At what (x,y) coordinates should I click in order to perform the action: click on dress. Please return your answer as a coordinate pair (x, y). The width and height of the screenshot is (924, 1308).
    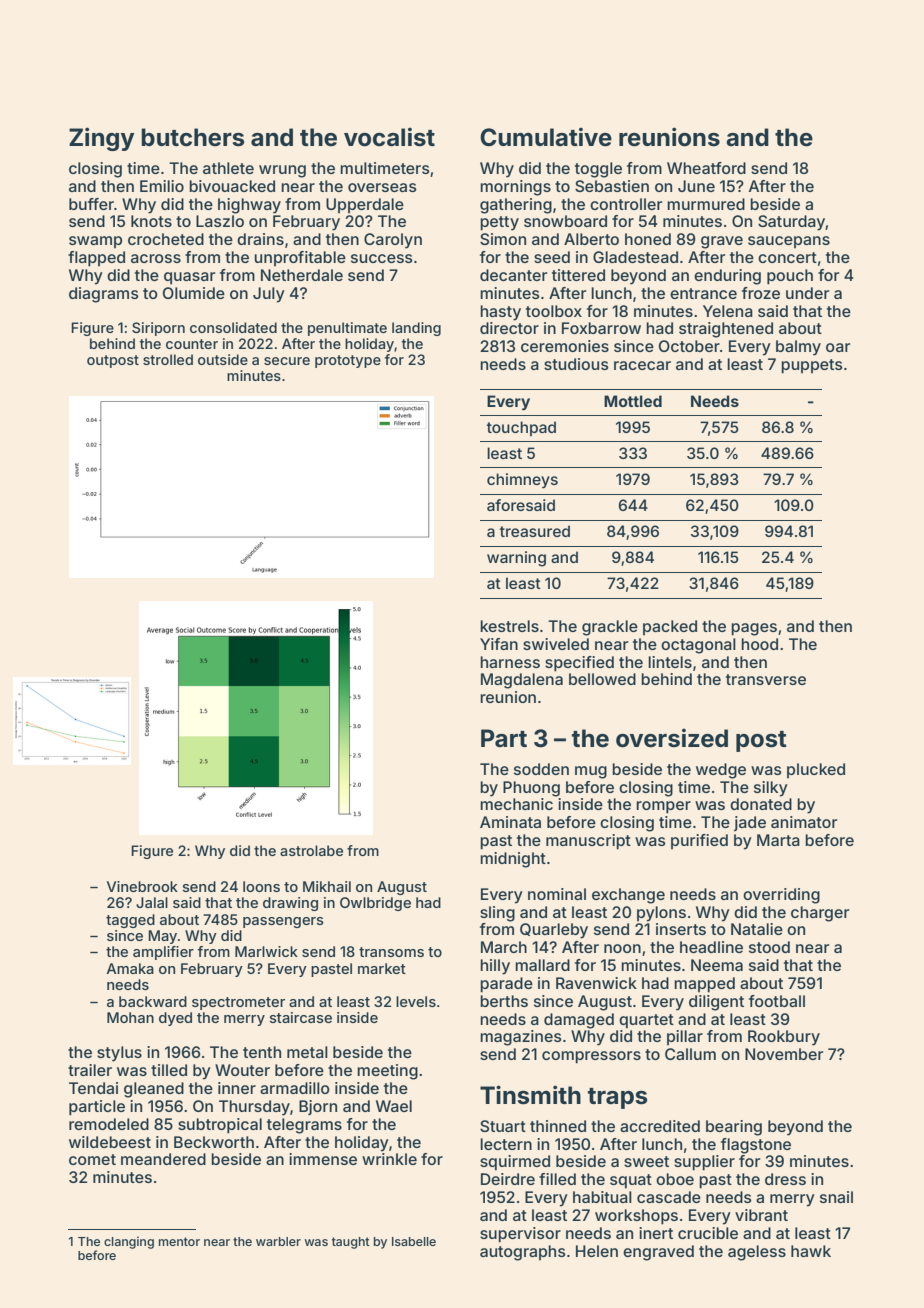
    Looking at the image, I should click on (785, 1179).
